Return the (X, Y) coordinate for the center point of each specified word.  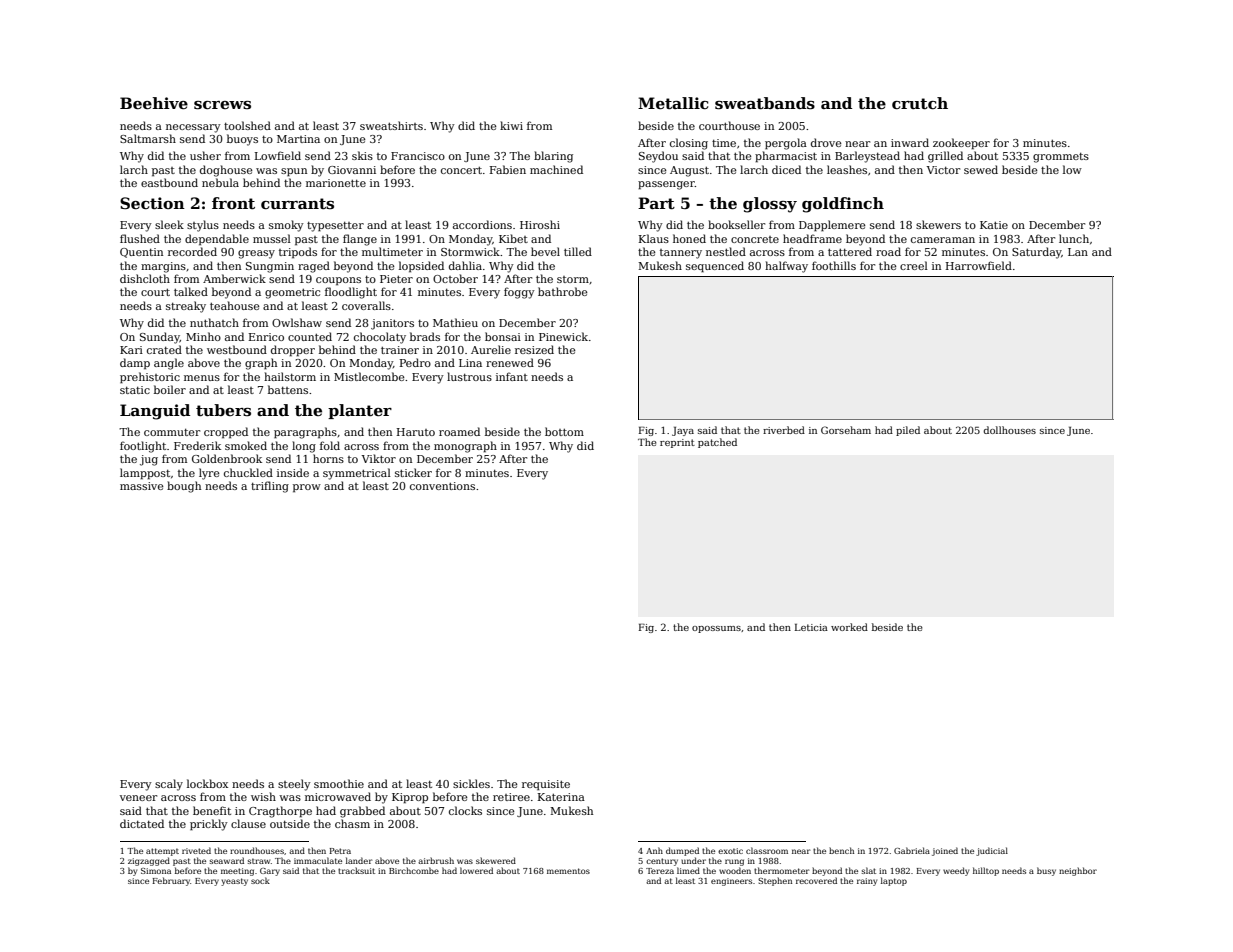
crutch (920, 103)
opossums (716, 629)
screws (222, 105)
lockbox (207, 783)
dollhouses (1009, 430)
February (171, 881)
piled (908, 431)
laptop (894, 881)
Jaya (683, 431)
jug (149, 460)
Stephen (775, 881)
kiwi (511, 125)
